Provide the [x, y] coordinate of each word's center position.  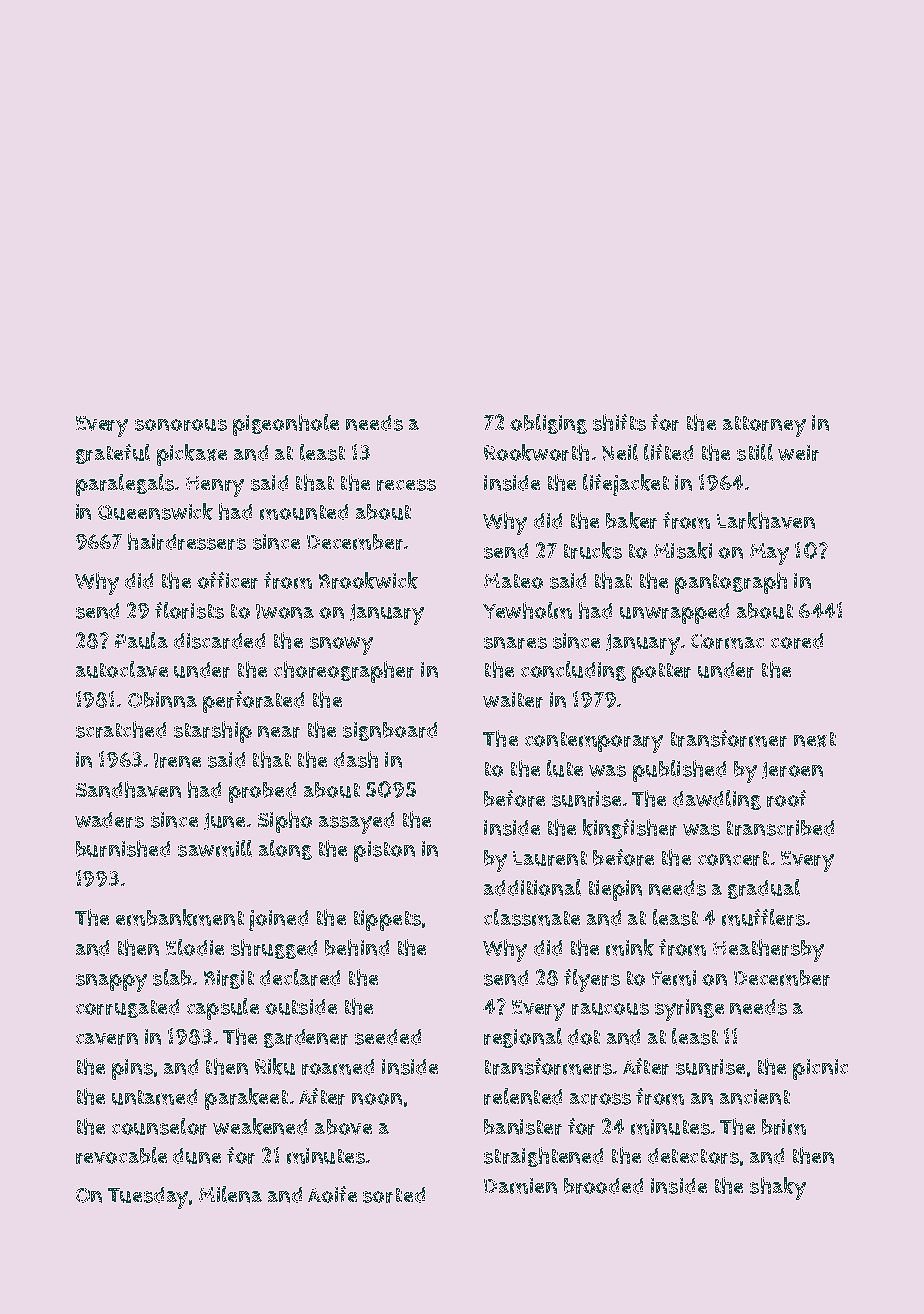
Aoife [332, 1194]
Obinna [162, 700]
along [285, 850]
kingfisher [630, 829]
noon [377, 1099]
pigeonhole [286, 425]
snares [515, 643]
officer [227, 580]
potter [661, 673]
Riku [275, 1066]
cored [797, 641]
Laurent [550, 858]
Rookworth [536, 452]
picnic [820, 1069]
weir [798, 453]
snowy [341, 646]
